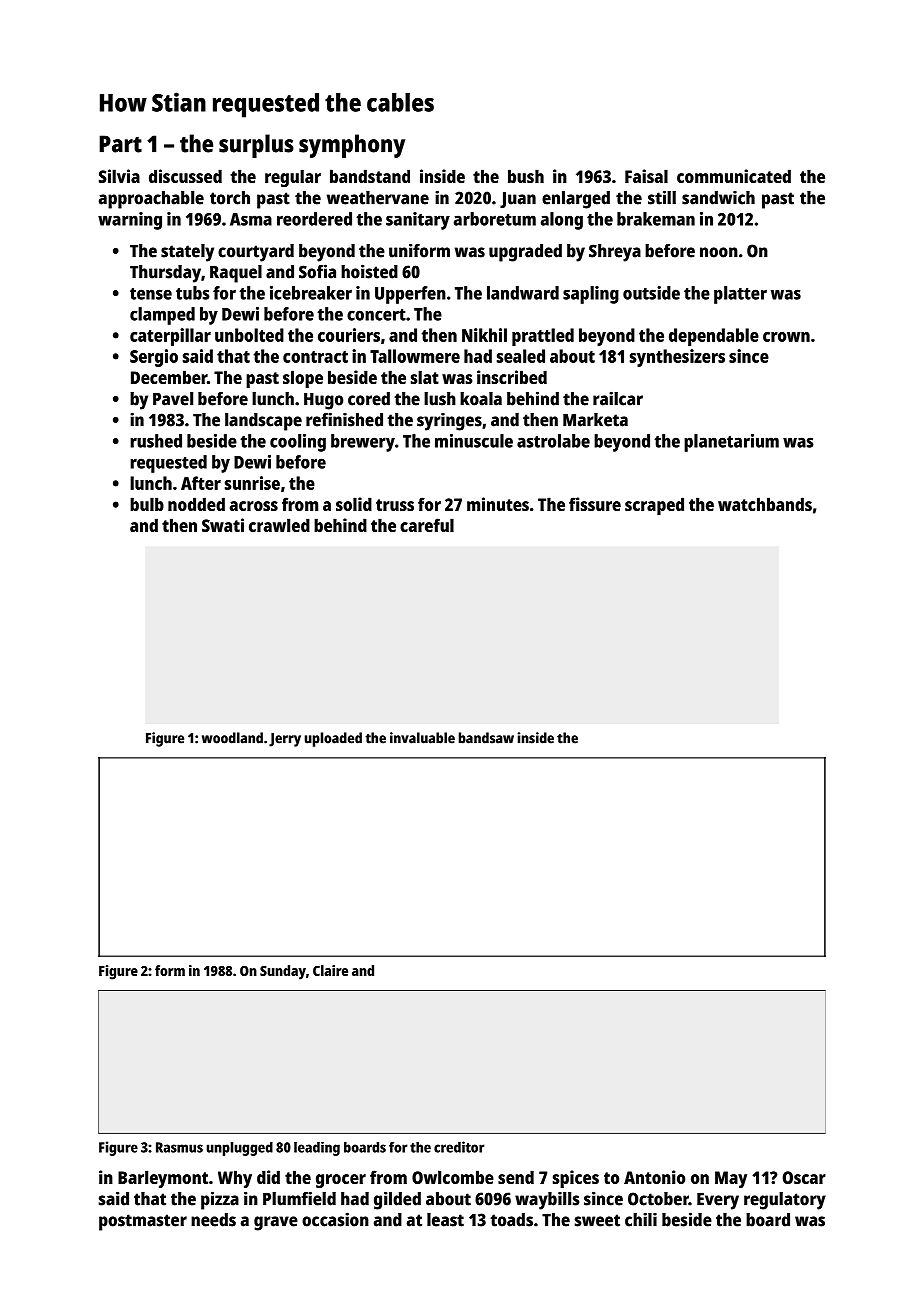 This page has height=1308, width=924. I want to click on watchbands, so click(765, 504).
